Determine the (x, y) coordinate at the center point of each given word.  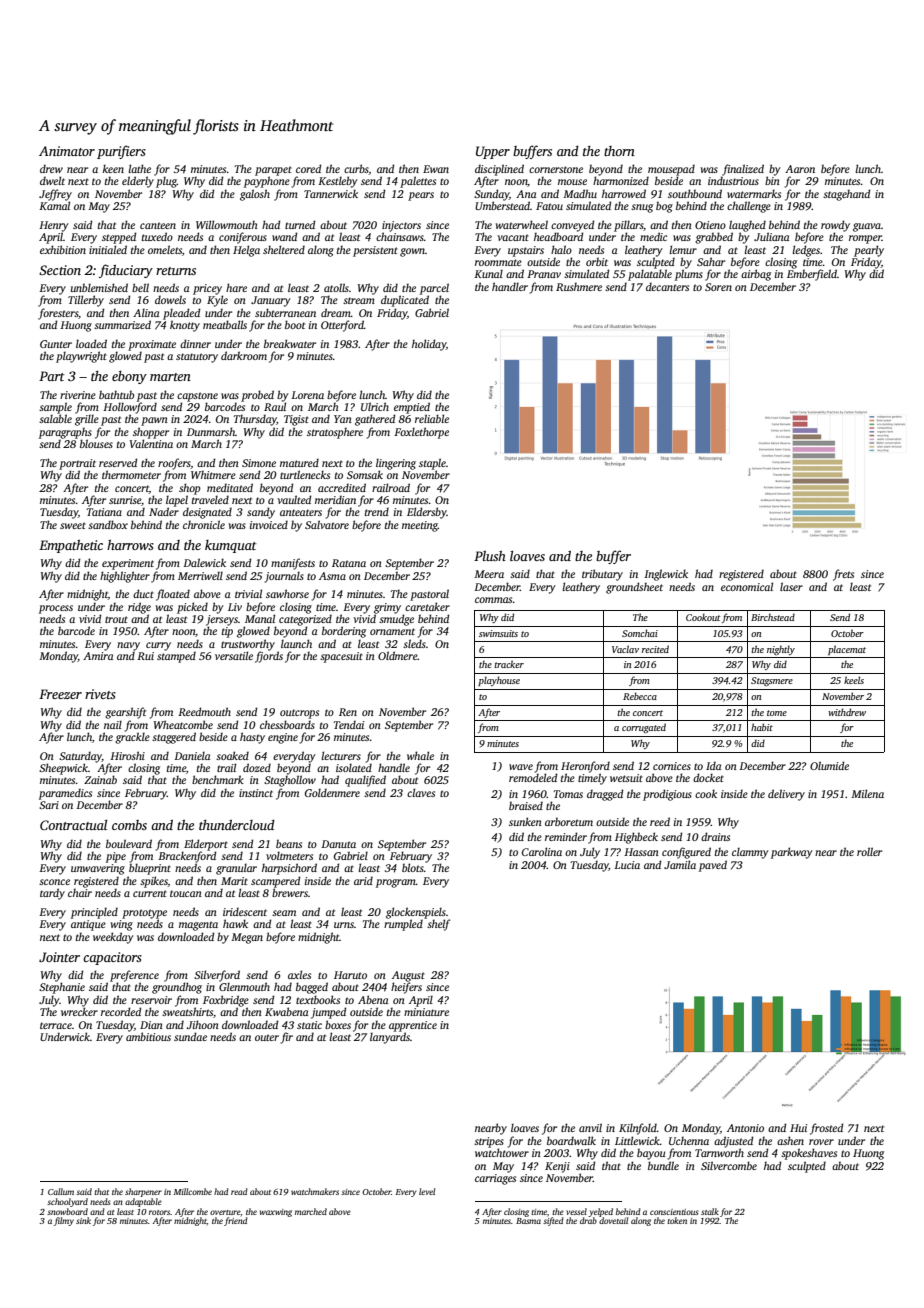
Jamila (680, 864)
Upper (493, 152)
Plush (490, 556)
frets (843, 575)
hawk (235, 923)
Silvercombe (729, 1165)
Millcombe (193, 1191)
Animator (67, 151)
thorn (619, 151)
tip (227, 632)
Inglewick (666, 575)
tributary (602, 575)
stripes (489, 1142)
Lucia (627, 865)
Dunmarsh (211, 431)
